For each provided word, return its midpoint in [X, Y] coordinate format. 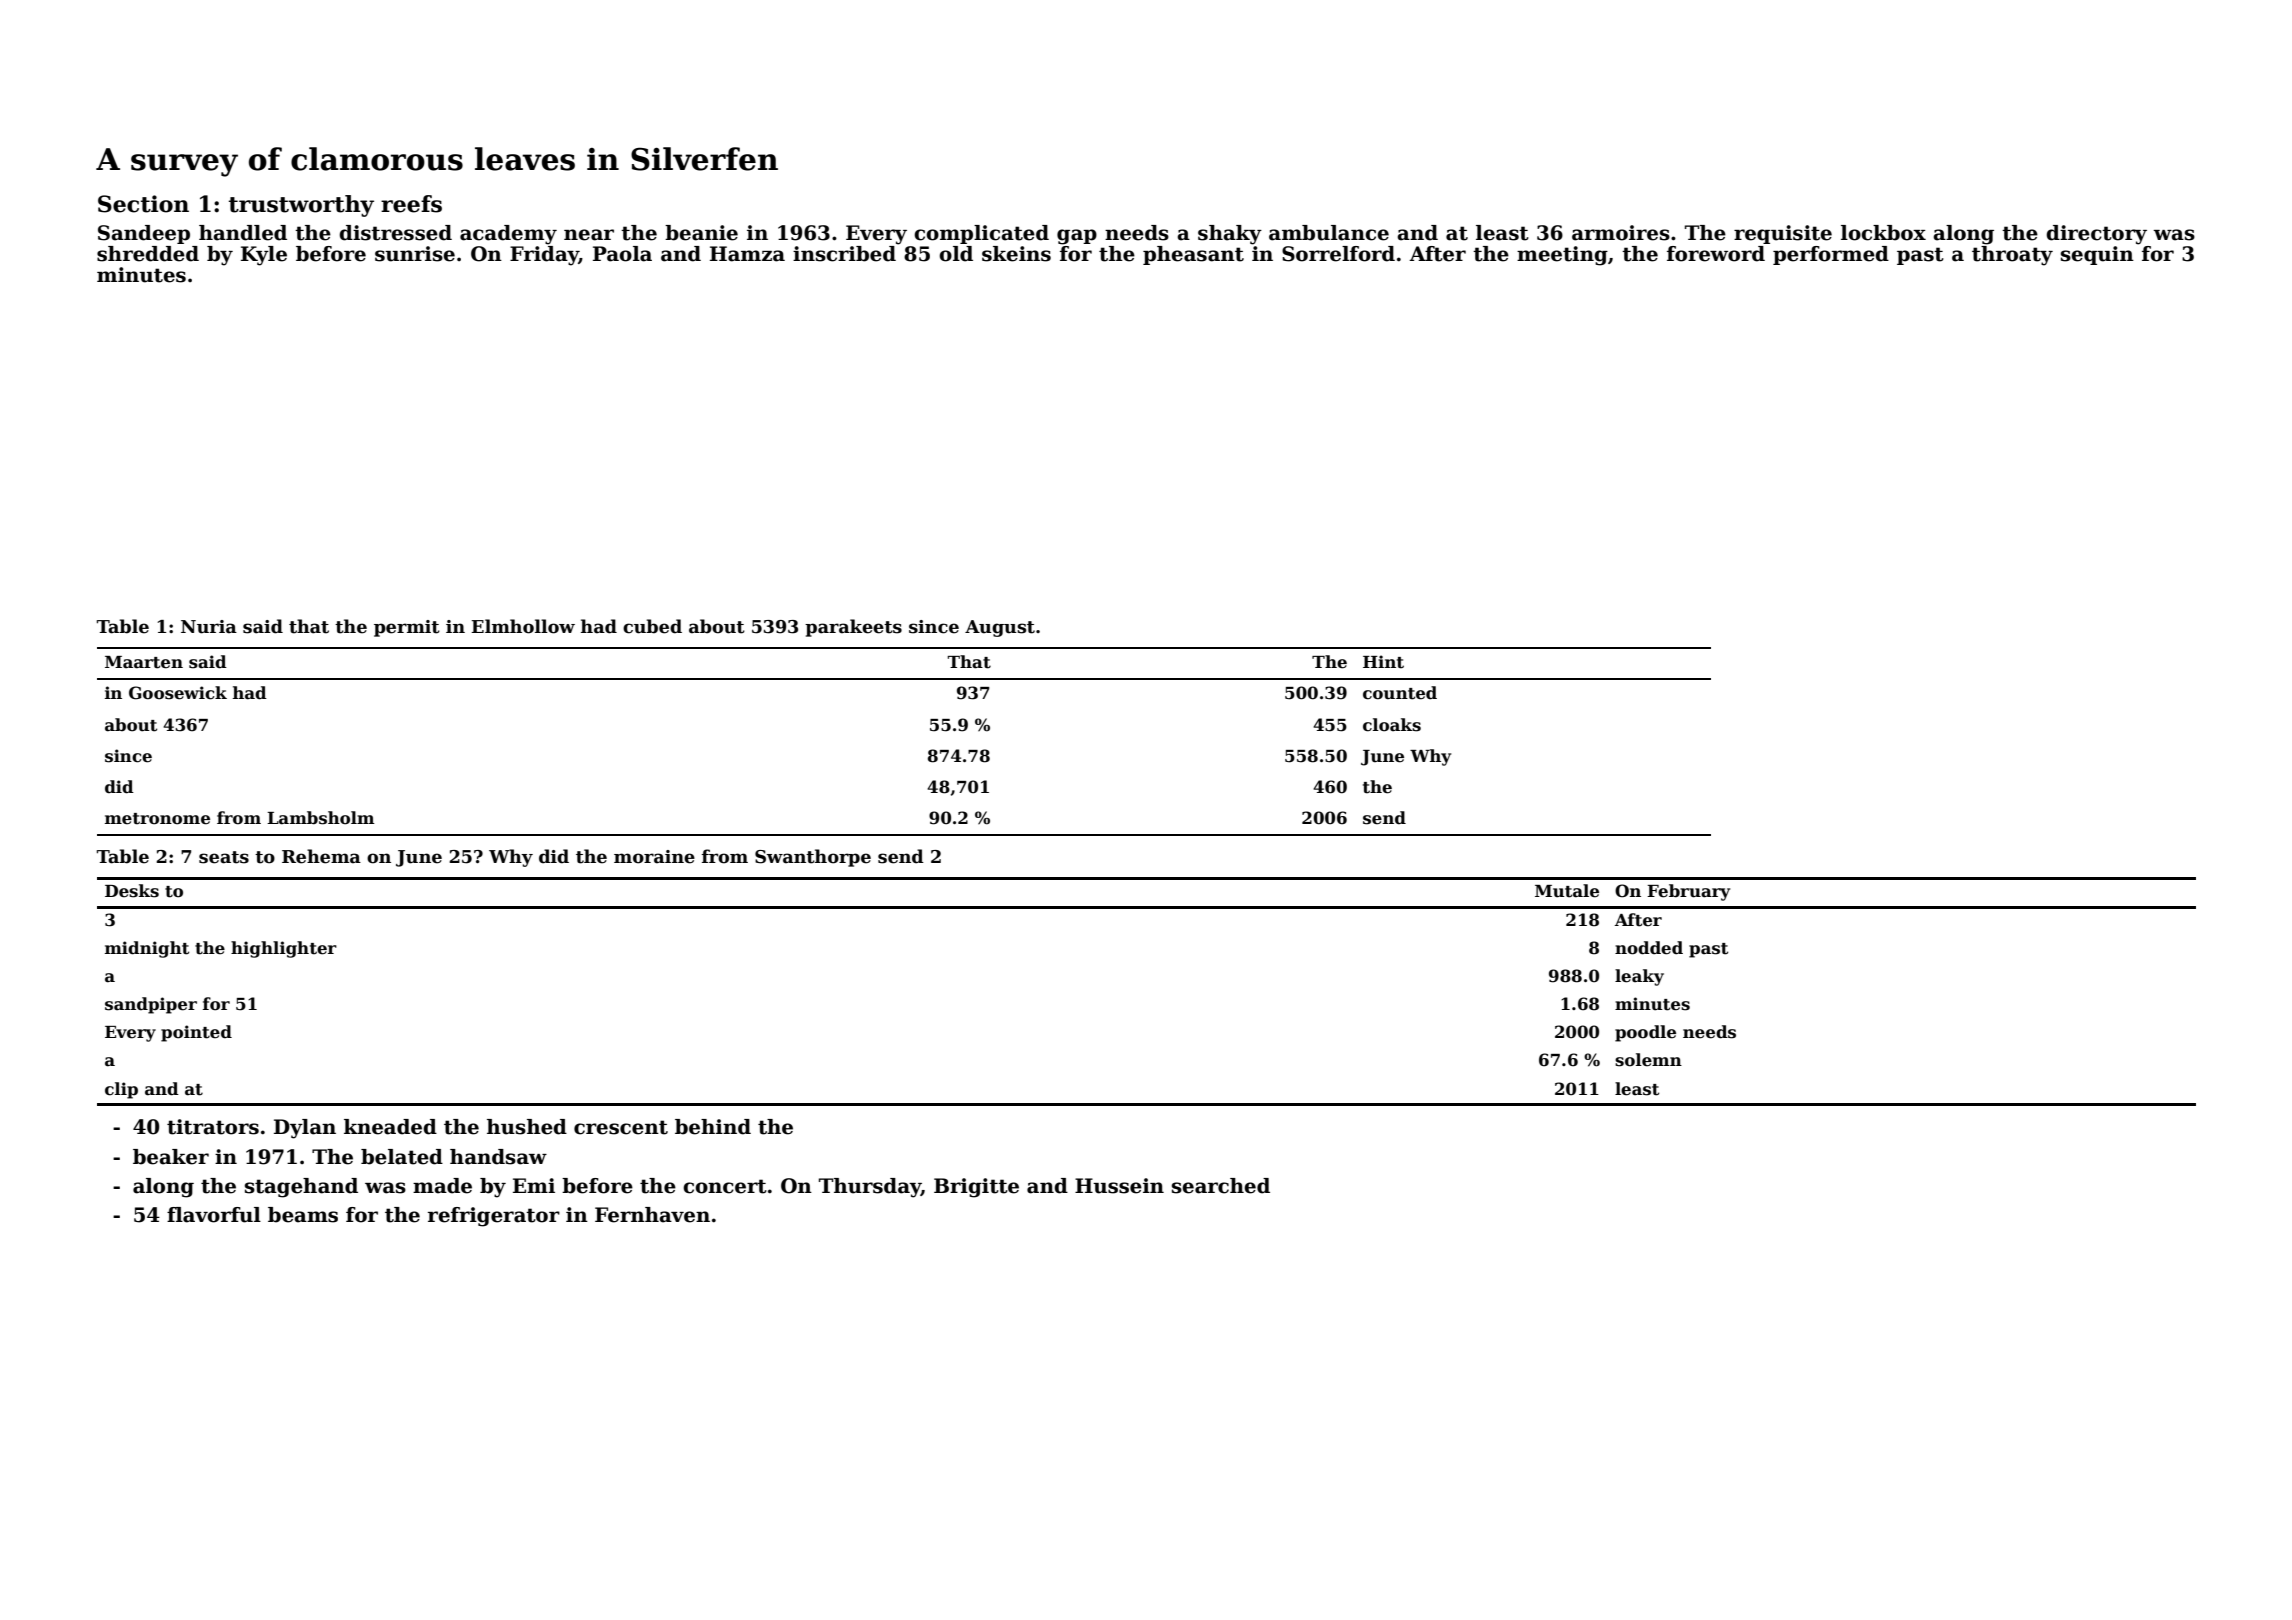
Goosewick [178, 693]
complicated [981, 234]
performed [1831, 255]
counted [1400, 693]
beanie [701, 233]
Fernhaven [652, 1215]
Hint [1383, 662]
